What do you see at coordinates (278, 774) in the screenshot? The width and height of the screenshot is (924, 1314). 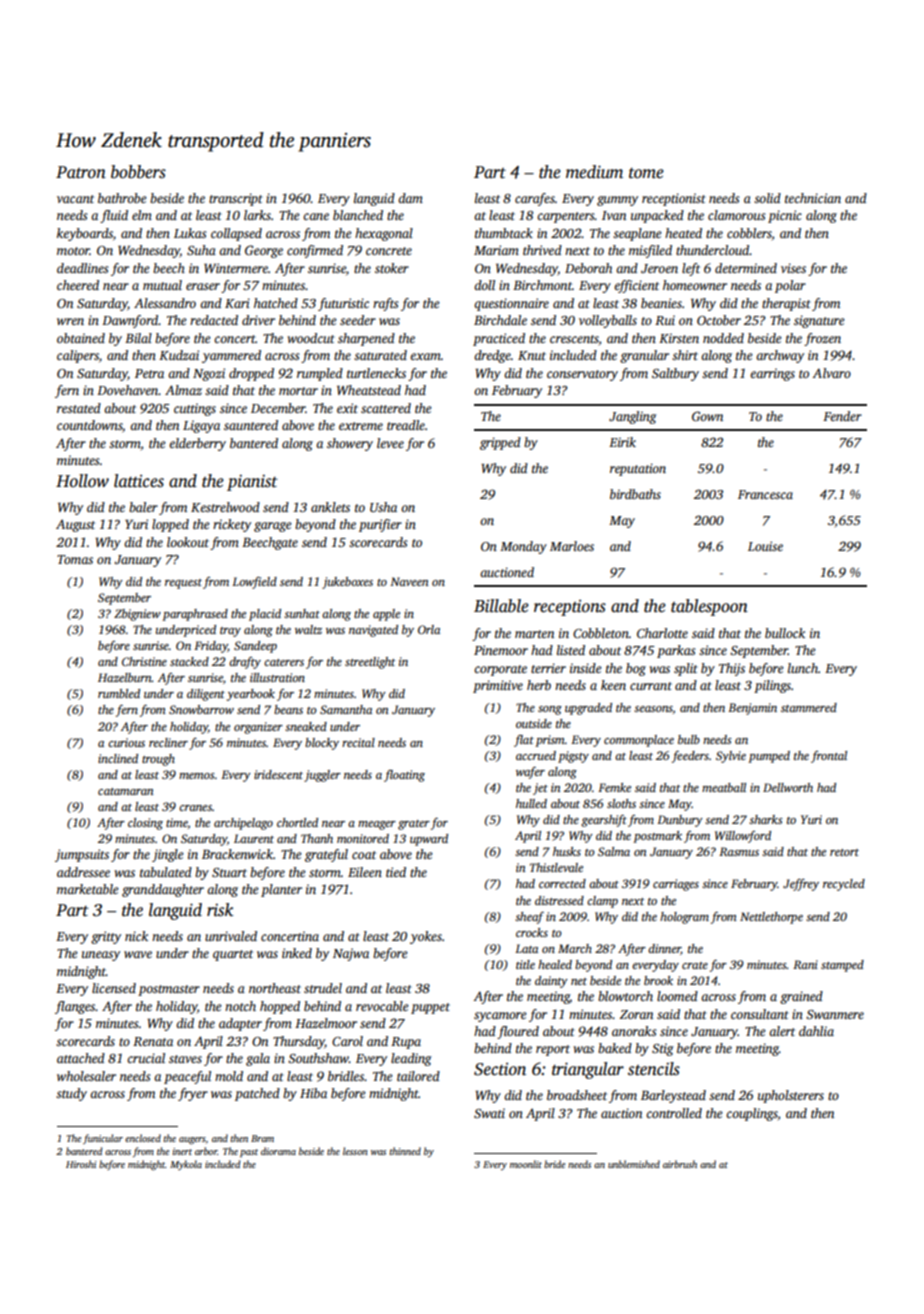 I see `iridescent` at bounding box center [278, 774].
